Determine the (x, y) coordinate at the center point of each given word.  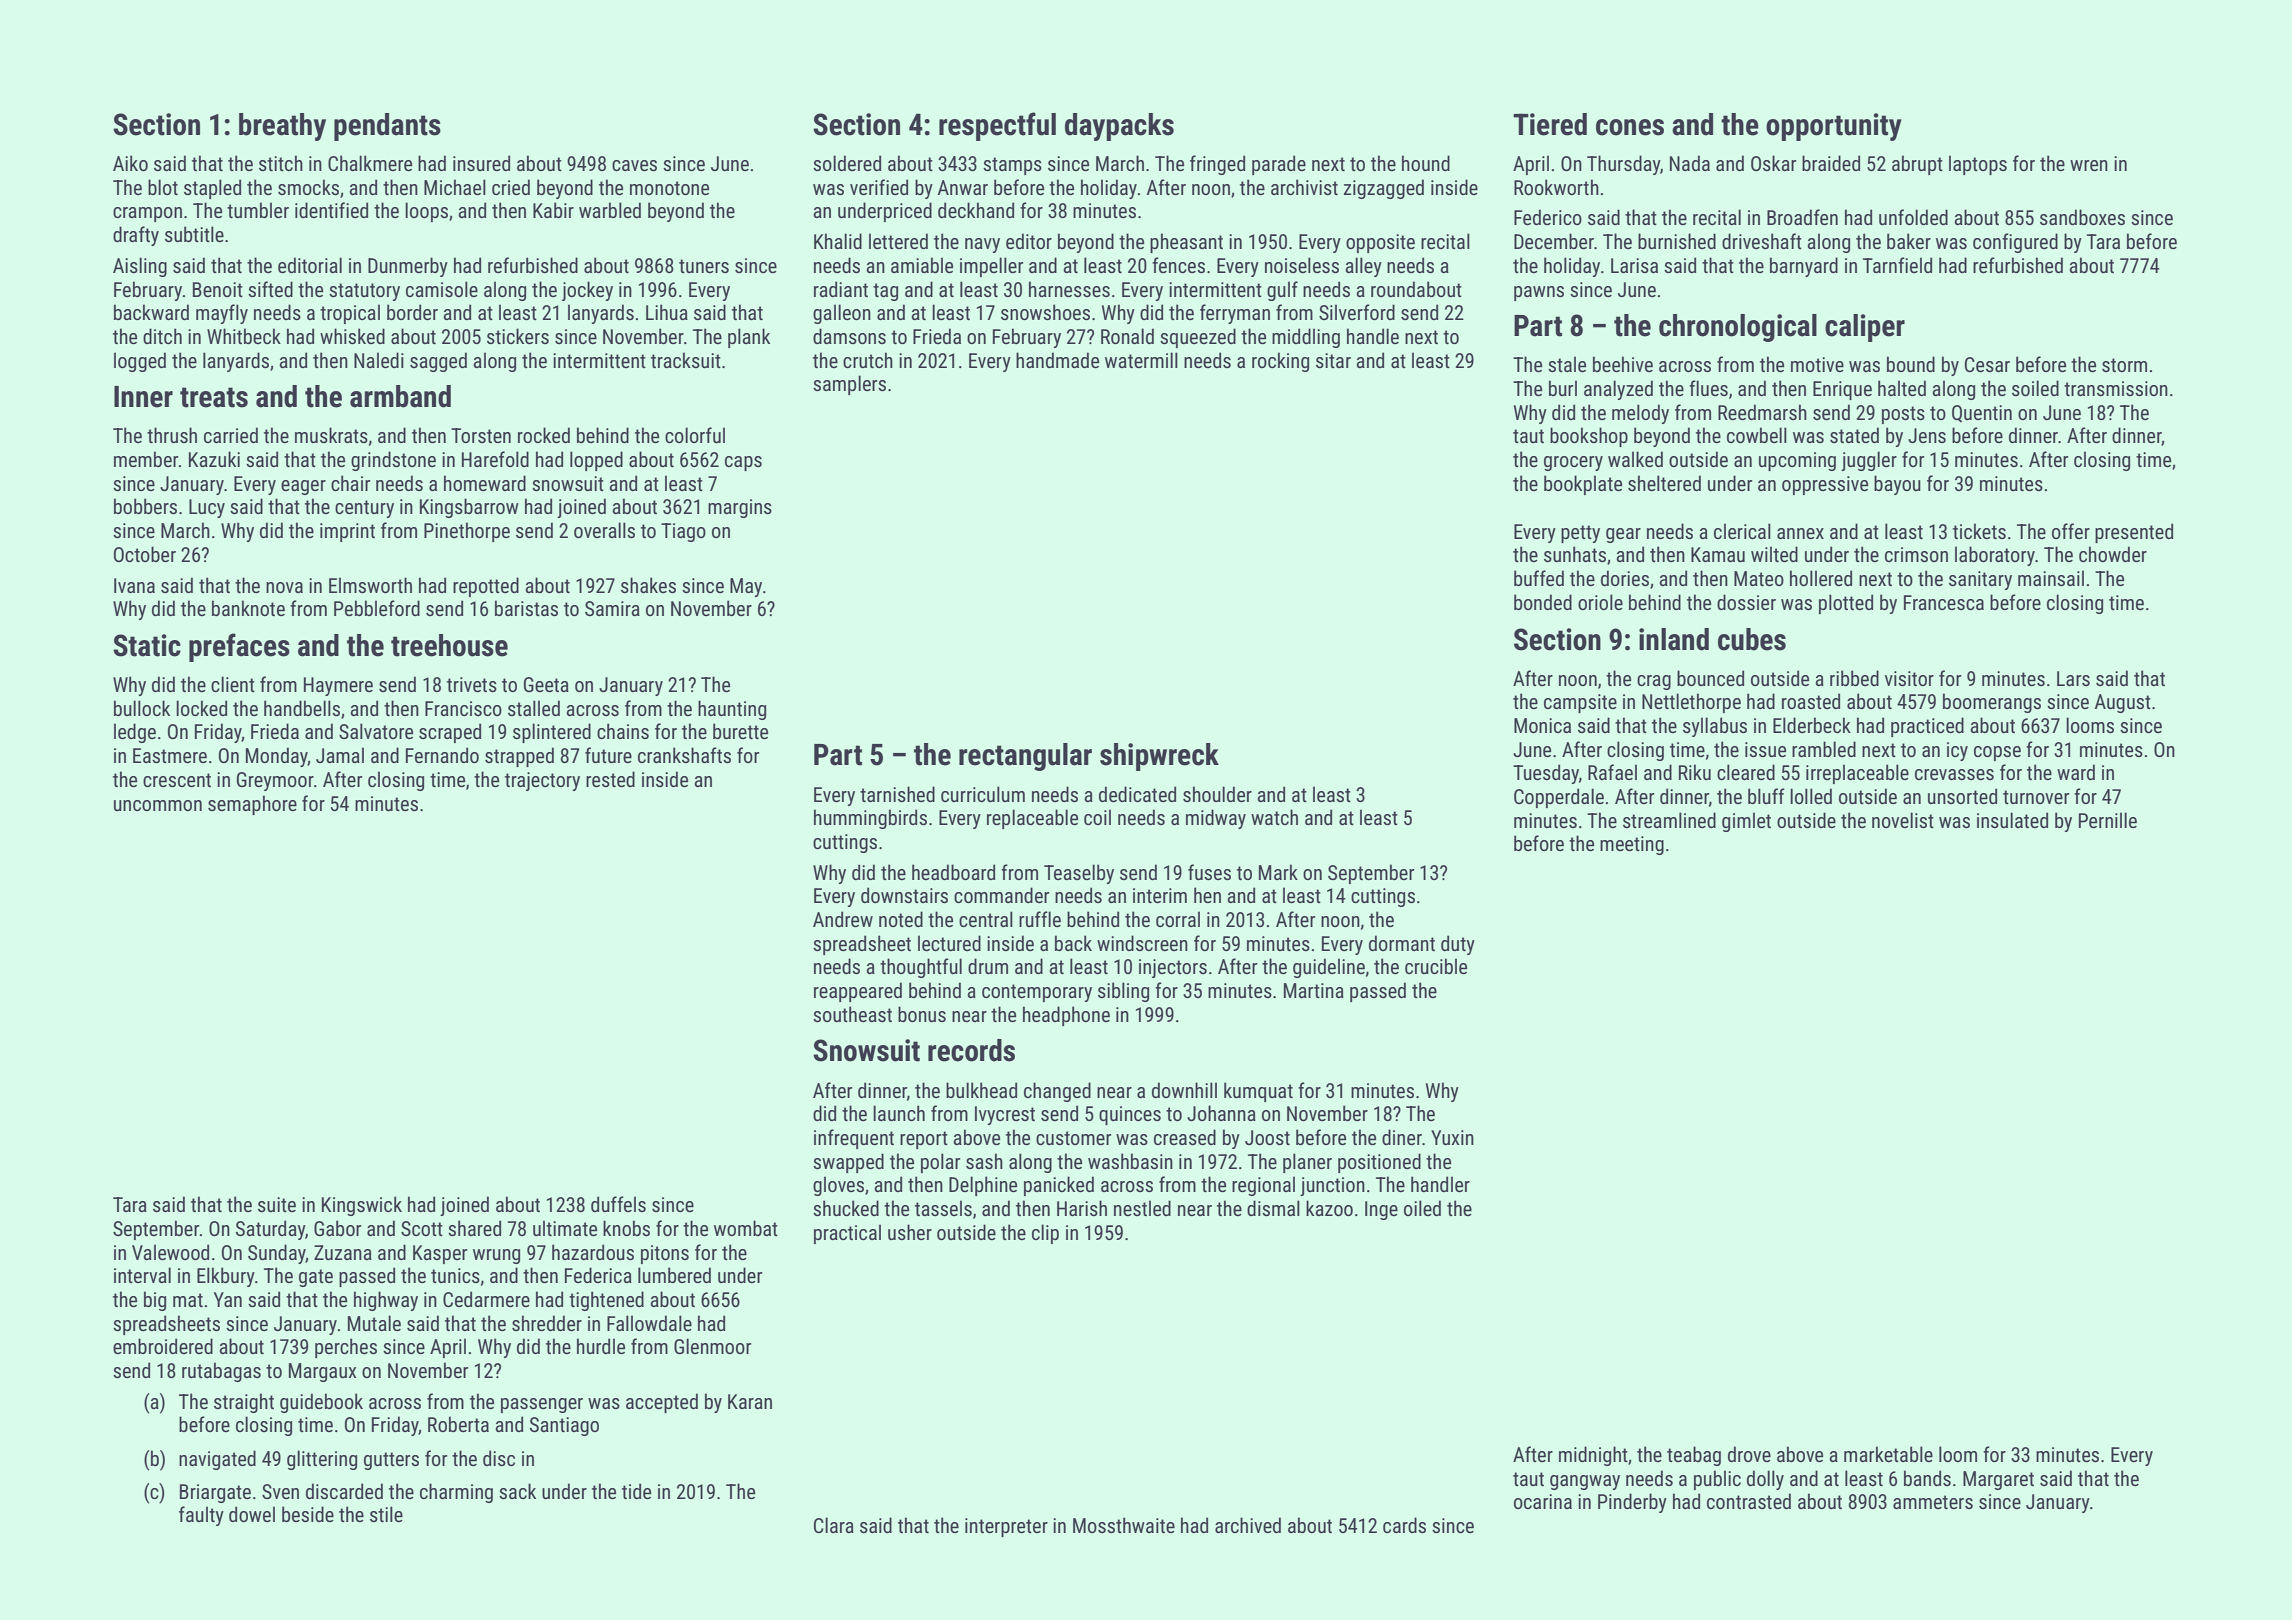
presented (2134, 533)
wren (2089, 165)
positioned (1379, 1163)
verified (879, 187)
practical (847, 1234)
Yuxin (1452, 1137)
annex (1800, 533)
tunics (455, 1275)
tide (636, 1491)
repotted (486, 587)
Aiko (130, 163)
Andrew (843, 919)
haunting (732, 710)
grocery (1573, 463)
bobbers (145, 506)
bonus (922, 1014)
